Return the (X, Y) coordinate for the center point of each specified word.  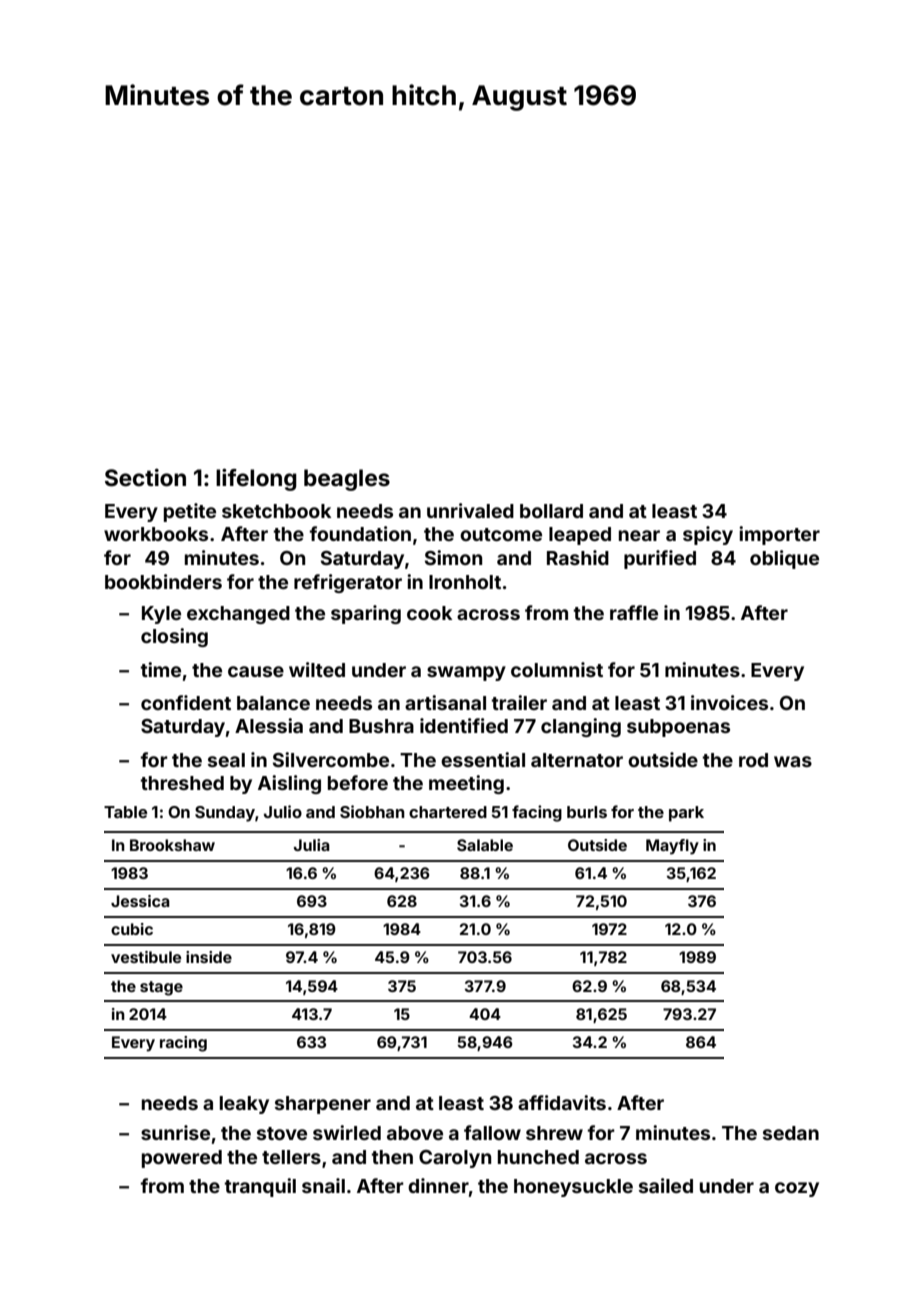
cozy (797, 1189)
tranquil (260, 1187)
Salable (485, 845)
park (686, 814)
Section (145, 477)
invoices (729, 702)
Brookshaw (172, 845)
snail (323, 1185)
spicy (708, 535)
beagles (347, 480)
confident (186, 702)
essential (483, 759)
